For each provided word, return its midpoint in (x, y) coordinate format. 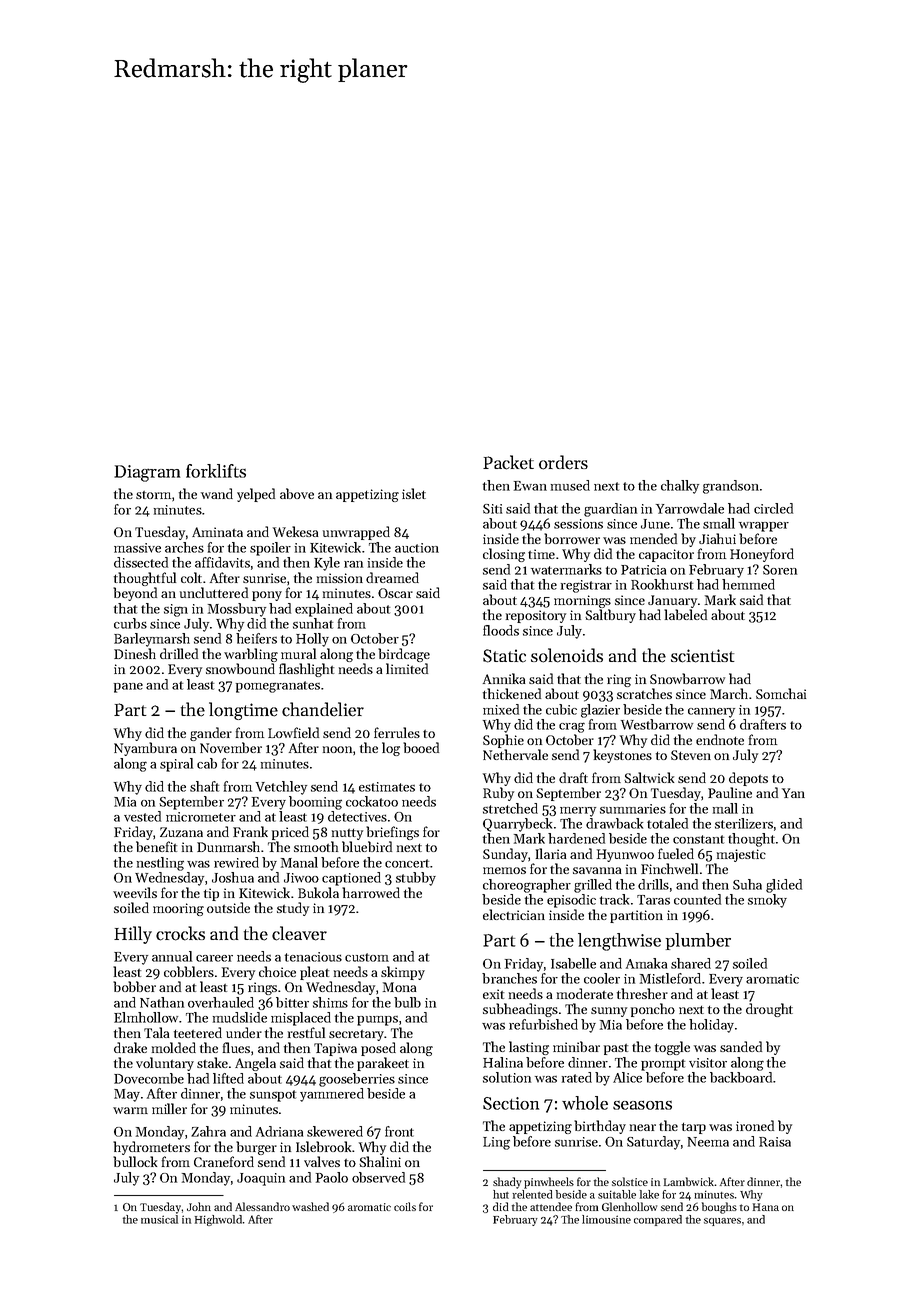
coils (405, 1206)
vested (142, 816)
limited (407, 668)
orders (563, 462)
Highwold (218, 1220)
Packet (508, 462)
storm (153, 495)
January (672, 601)
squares (722, 1222)
